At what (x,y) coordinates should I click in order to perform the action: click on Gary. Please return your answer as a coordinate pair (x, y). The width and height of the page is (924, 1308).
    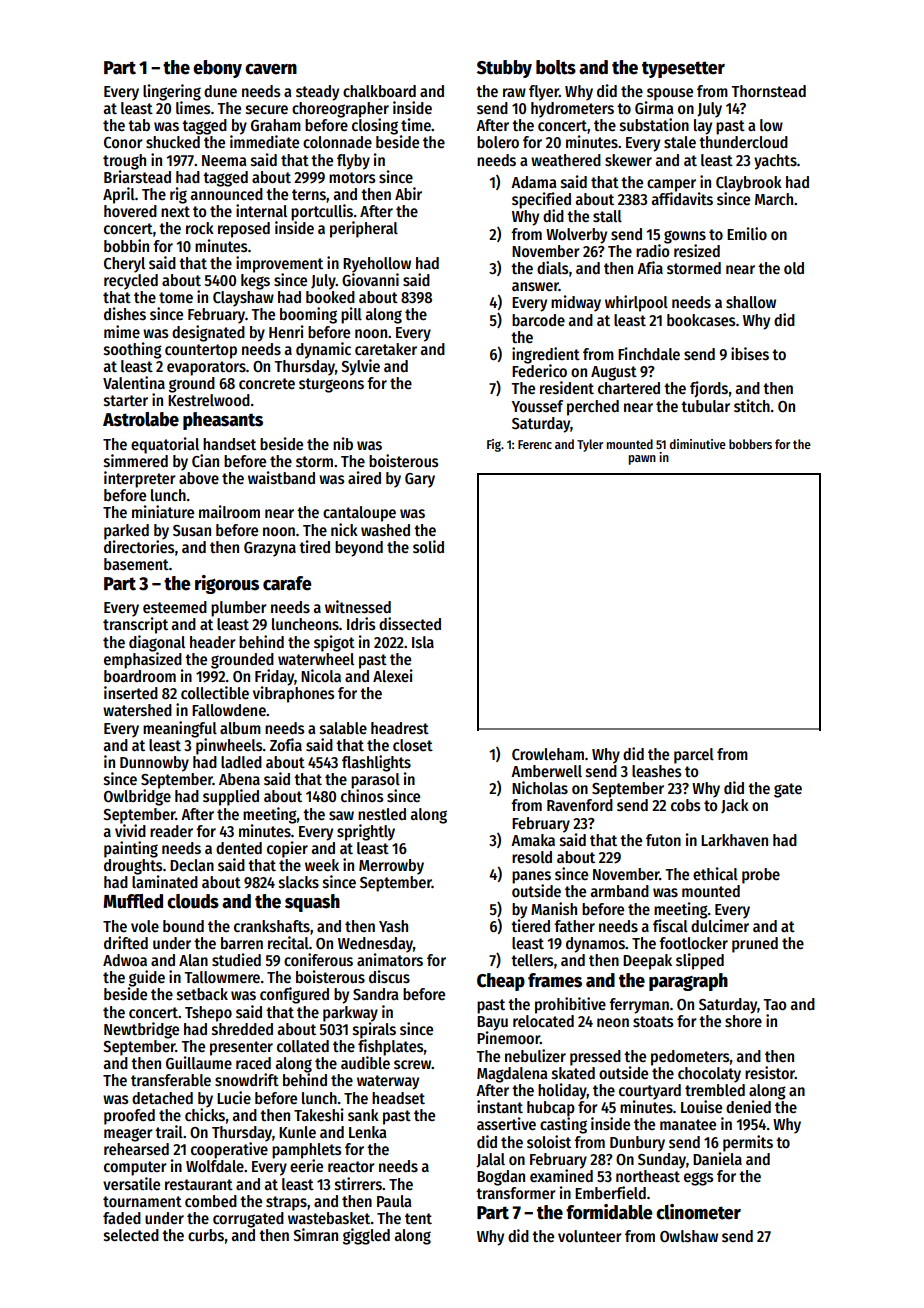
    Looking at the image, I should click on (420, 480).
